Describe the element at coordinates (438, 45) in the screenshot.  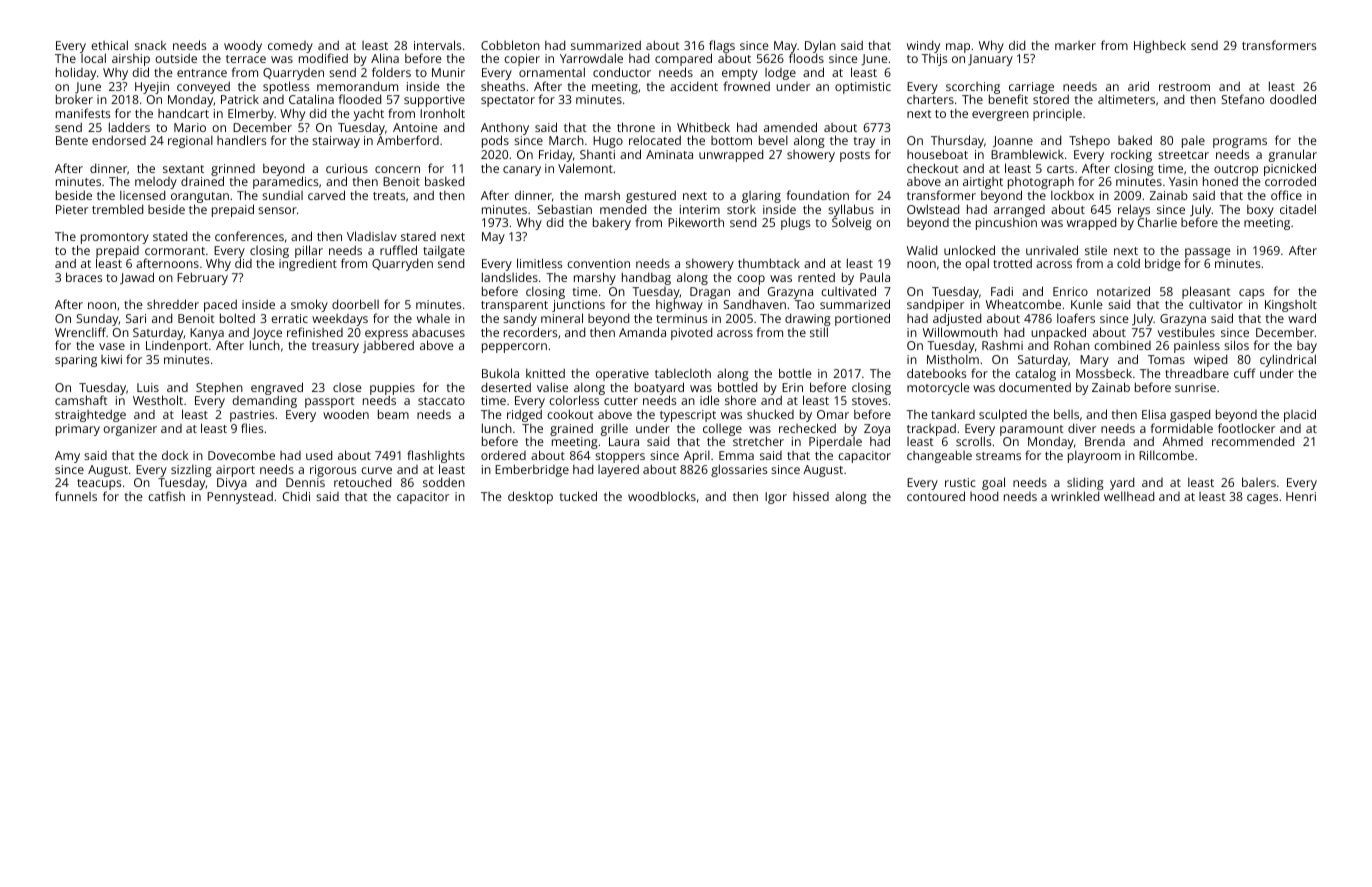
I see `intervals` at that location.
